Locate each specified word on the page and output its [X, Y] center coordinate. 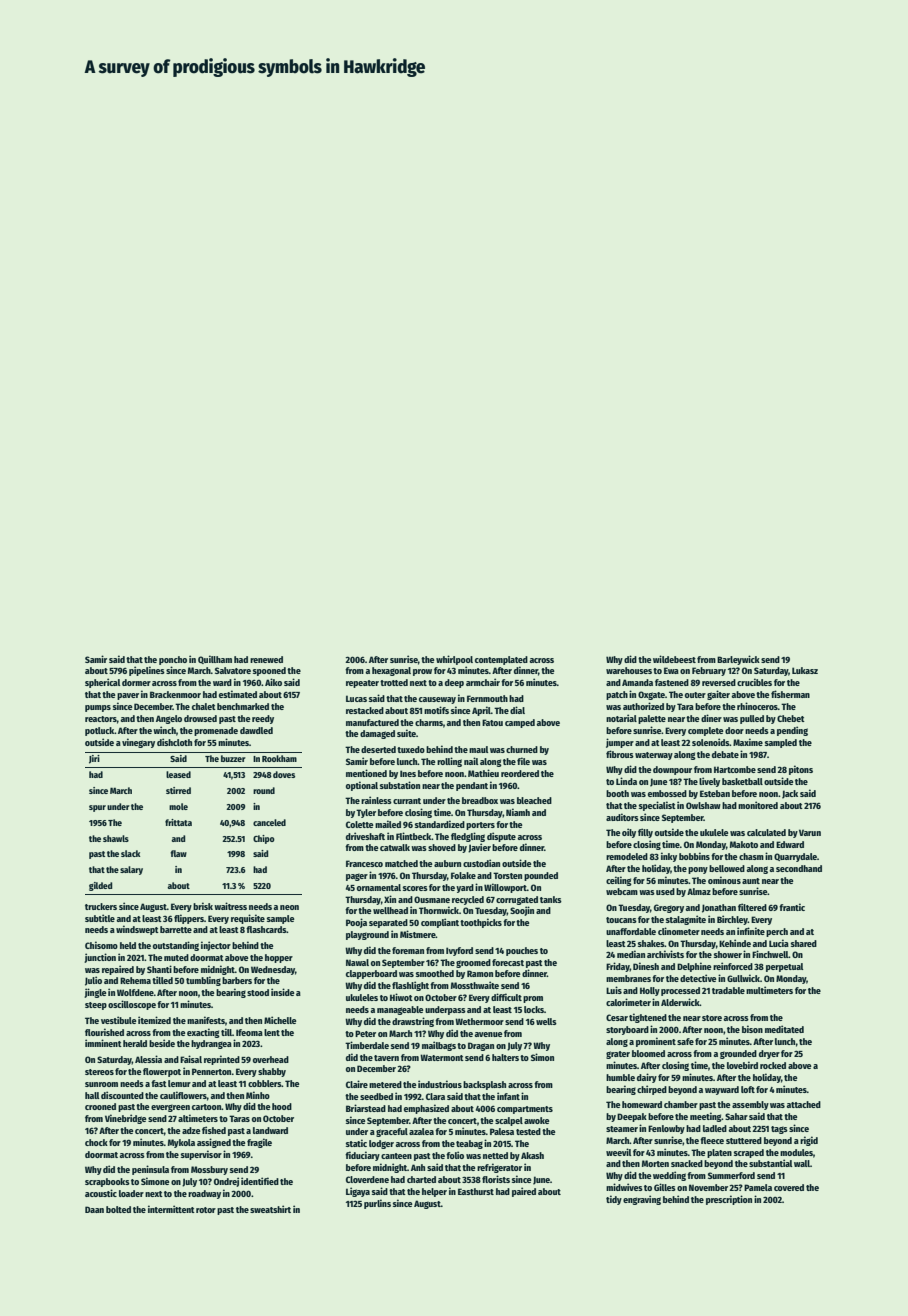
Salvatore [233, 670]
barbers [237, 980]
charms [429, 722]
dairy [647, 1078]
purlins [377, 1204]
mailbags [439, 1046]
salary [131, 870]
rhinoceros [757, 706]
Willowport [505, 888]
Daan [94, 1209]
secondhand [799, 868]
